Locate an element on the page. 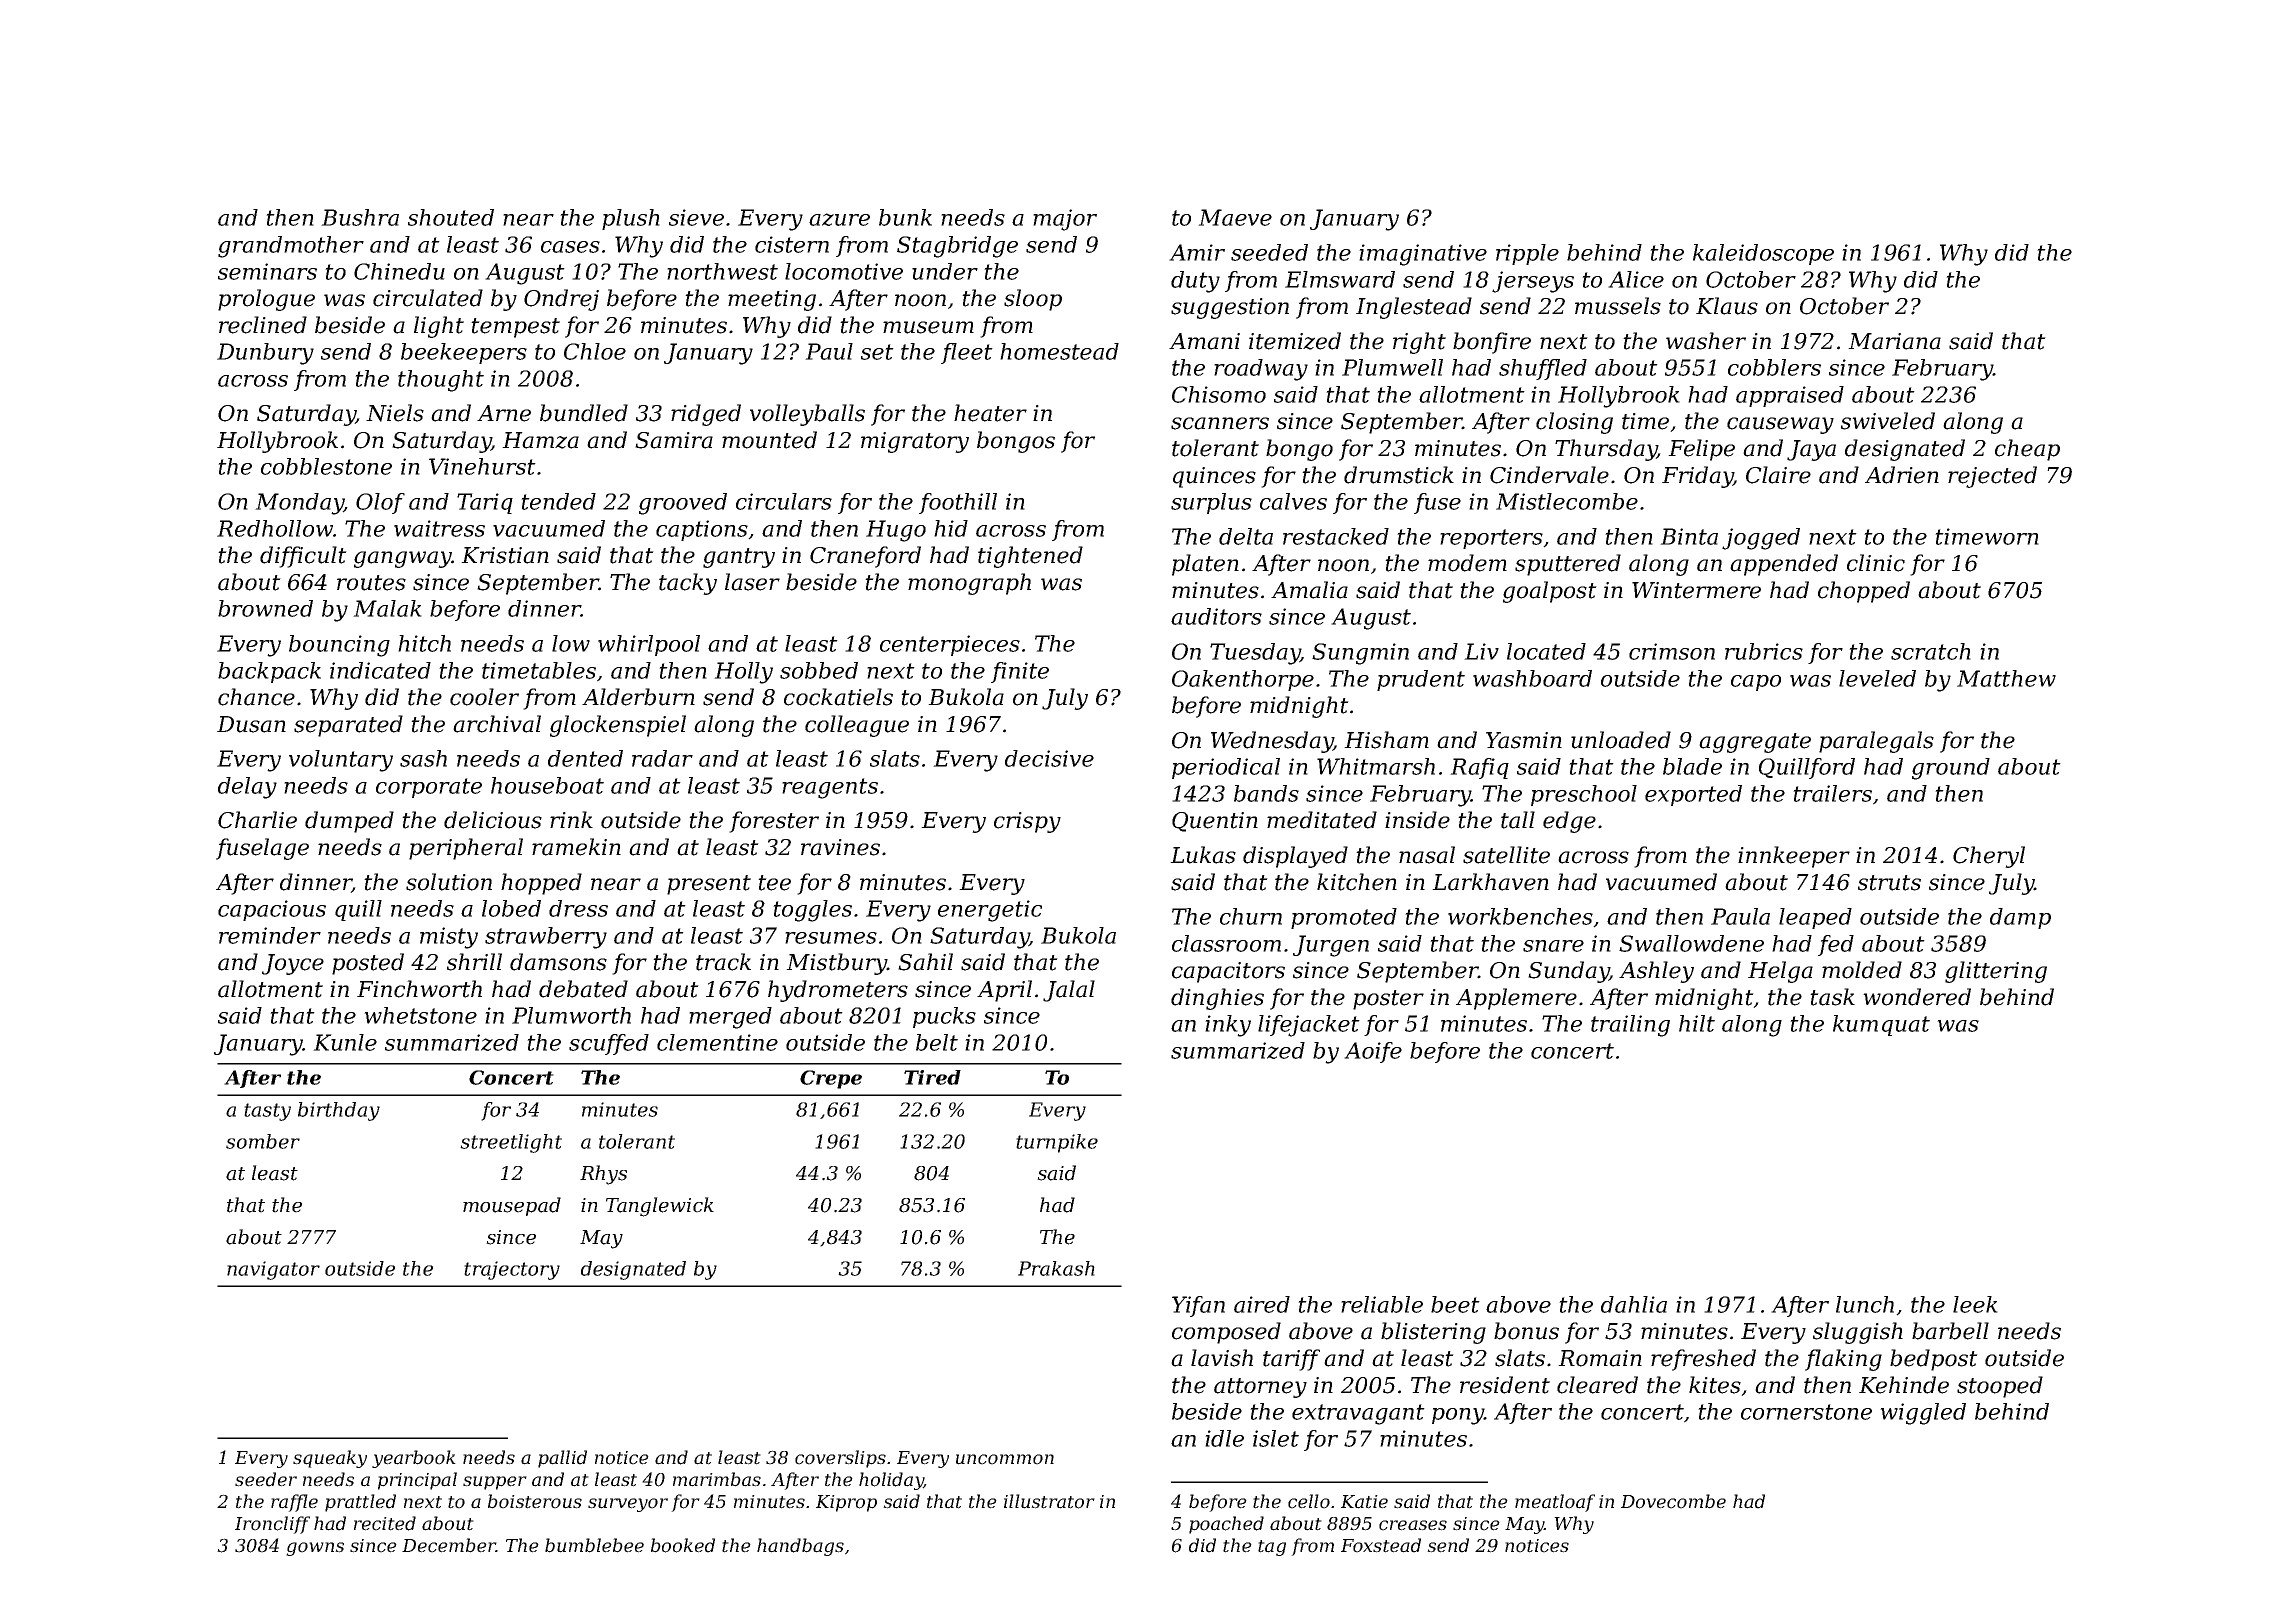  platen is located at coordinates (1205, 565).
